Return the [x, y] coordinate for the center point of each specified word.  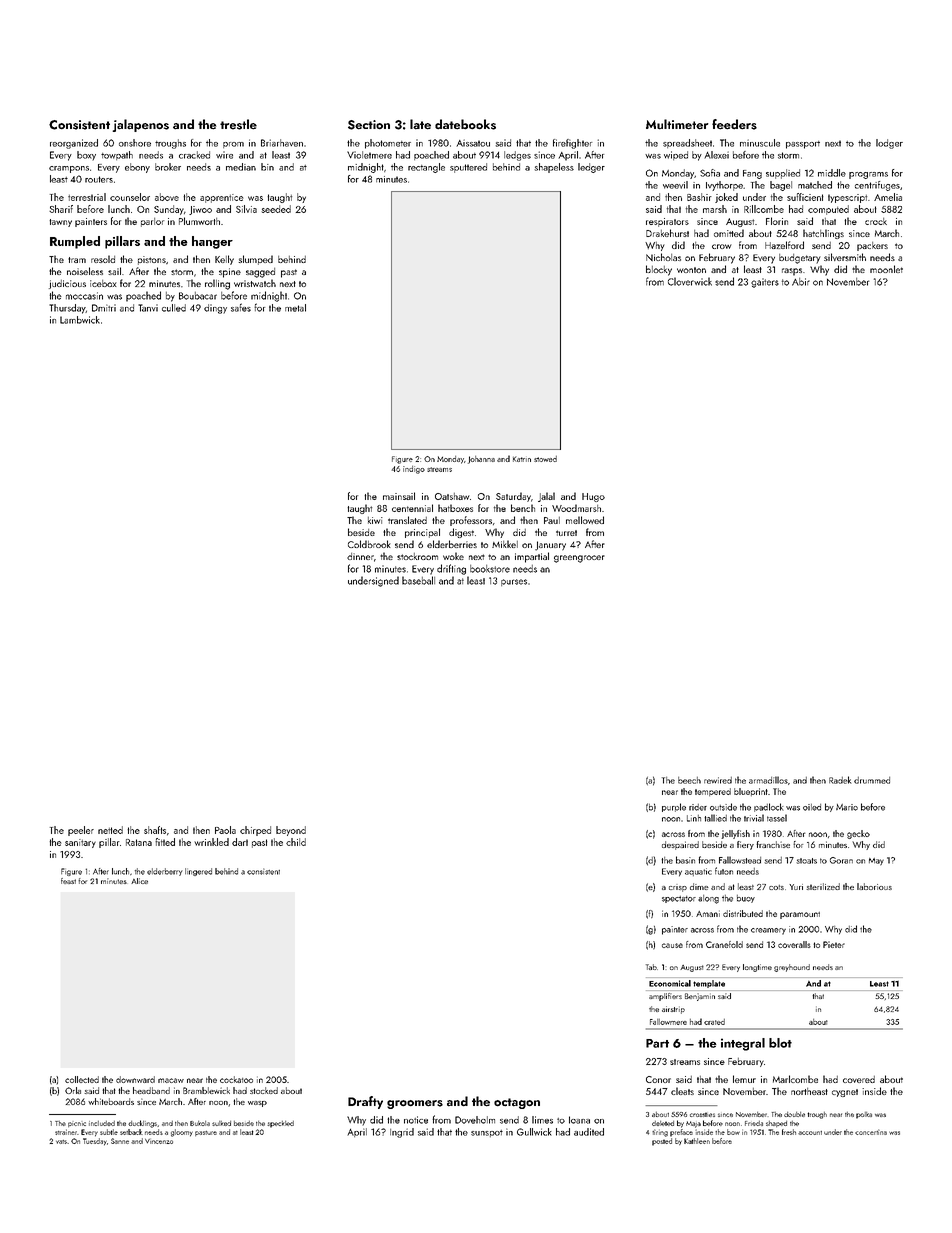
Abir [801, 282]
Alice [139, 881]
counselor [130, 197]
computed [828, 210]
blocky [659, 270]
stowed [545, 459]
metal [295, 308]
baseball [418, 580]
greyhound [792, 968]
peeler [81, 831]
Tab [651, 967]
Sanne [120, 1141]
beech [689, 780]
